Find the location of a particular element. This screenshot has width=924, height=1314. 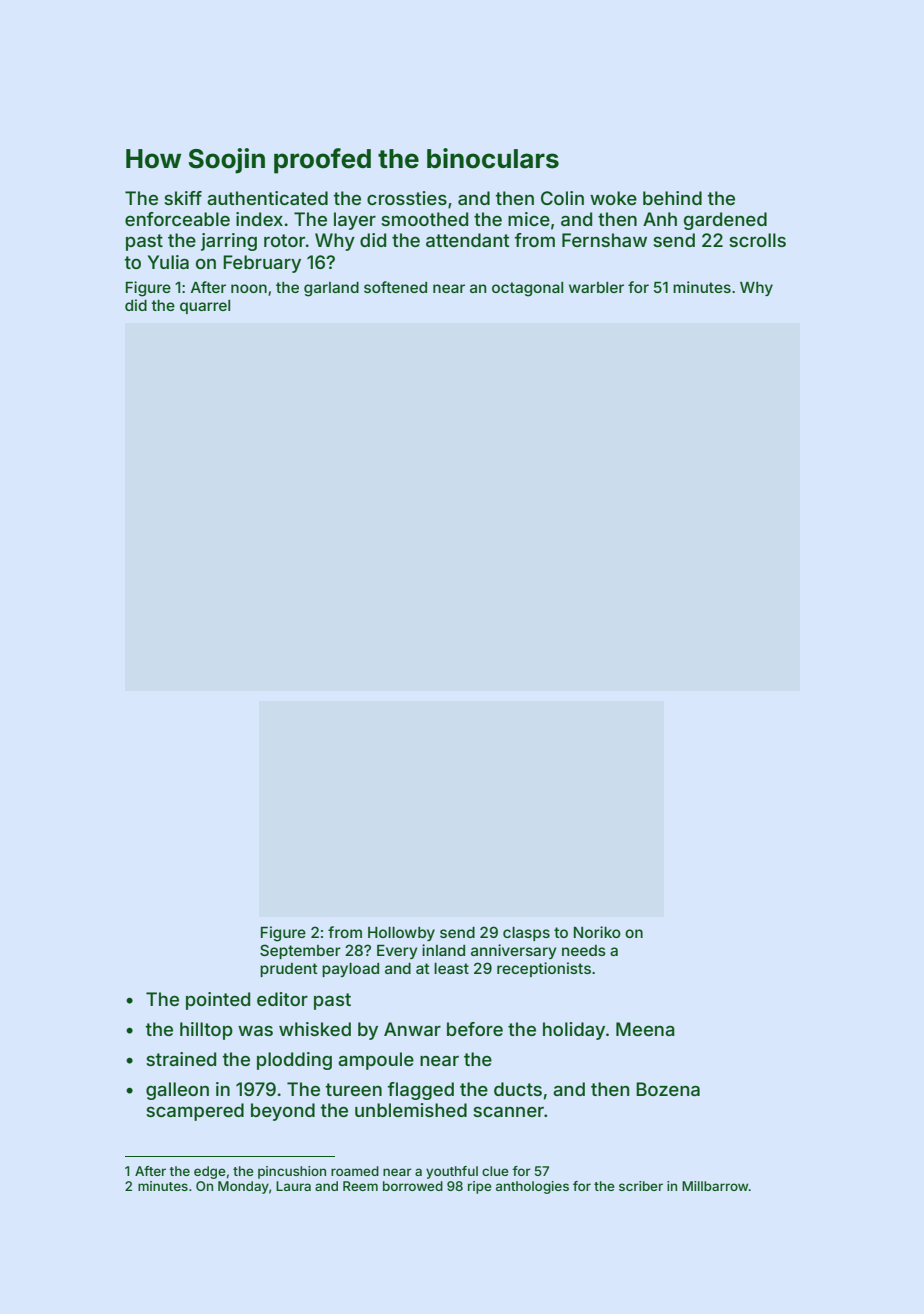

Hollowby is located at coordinates (401, 934).
